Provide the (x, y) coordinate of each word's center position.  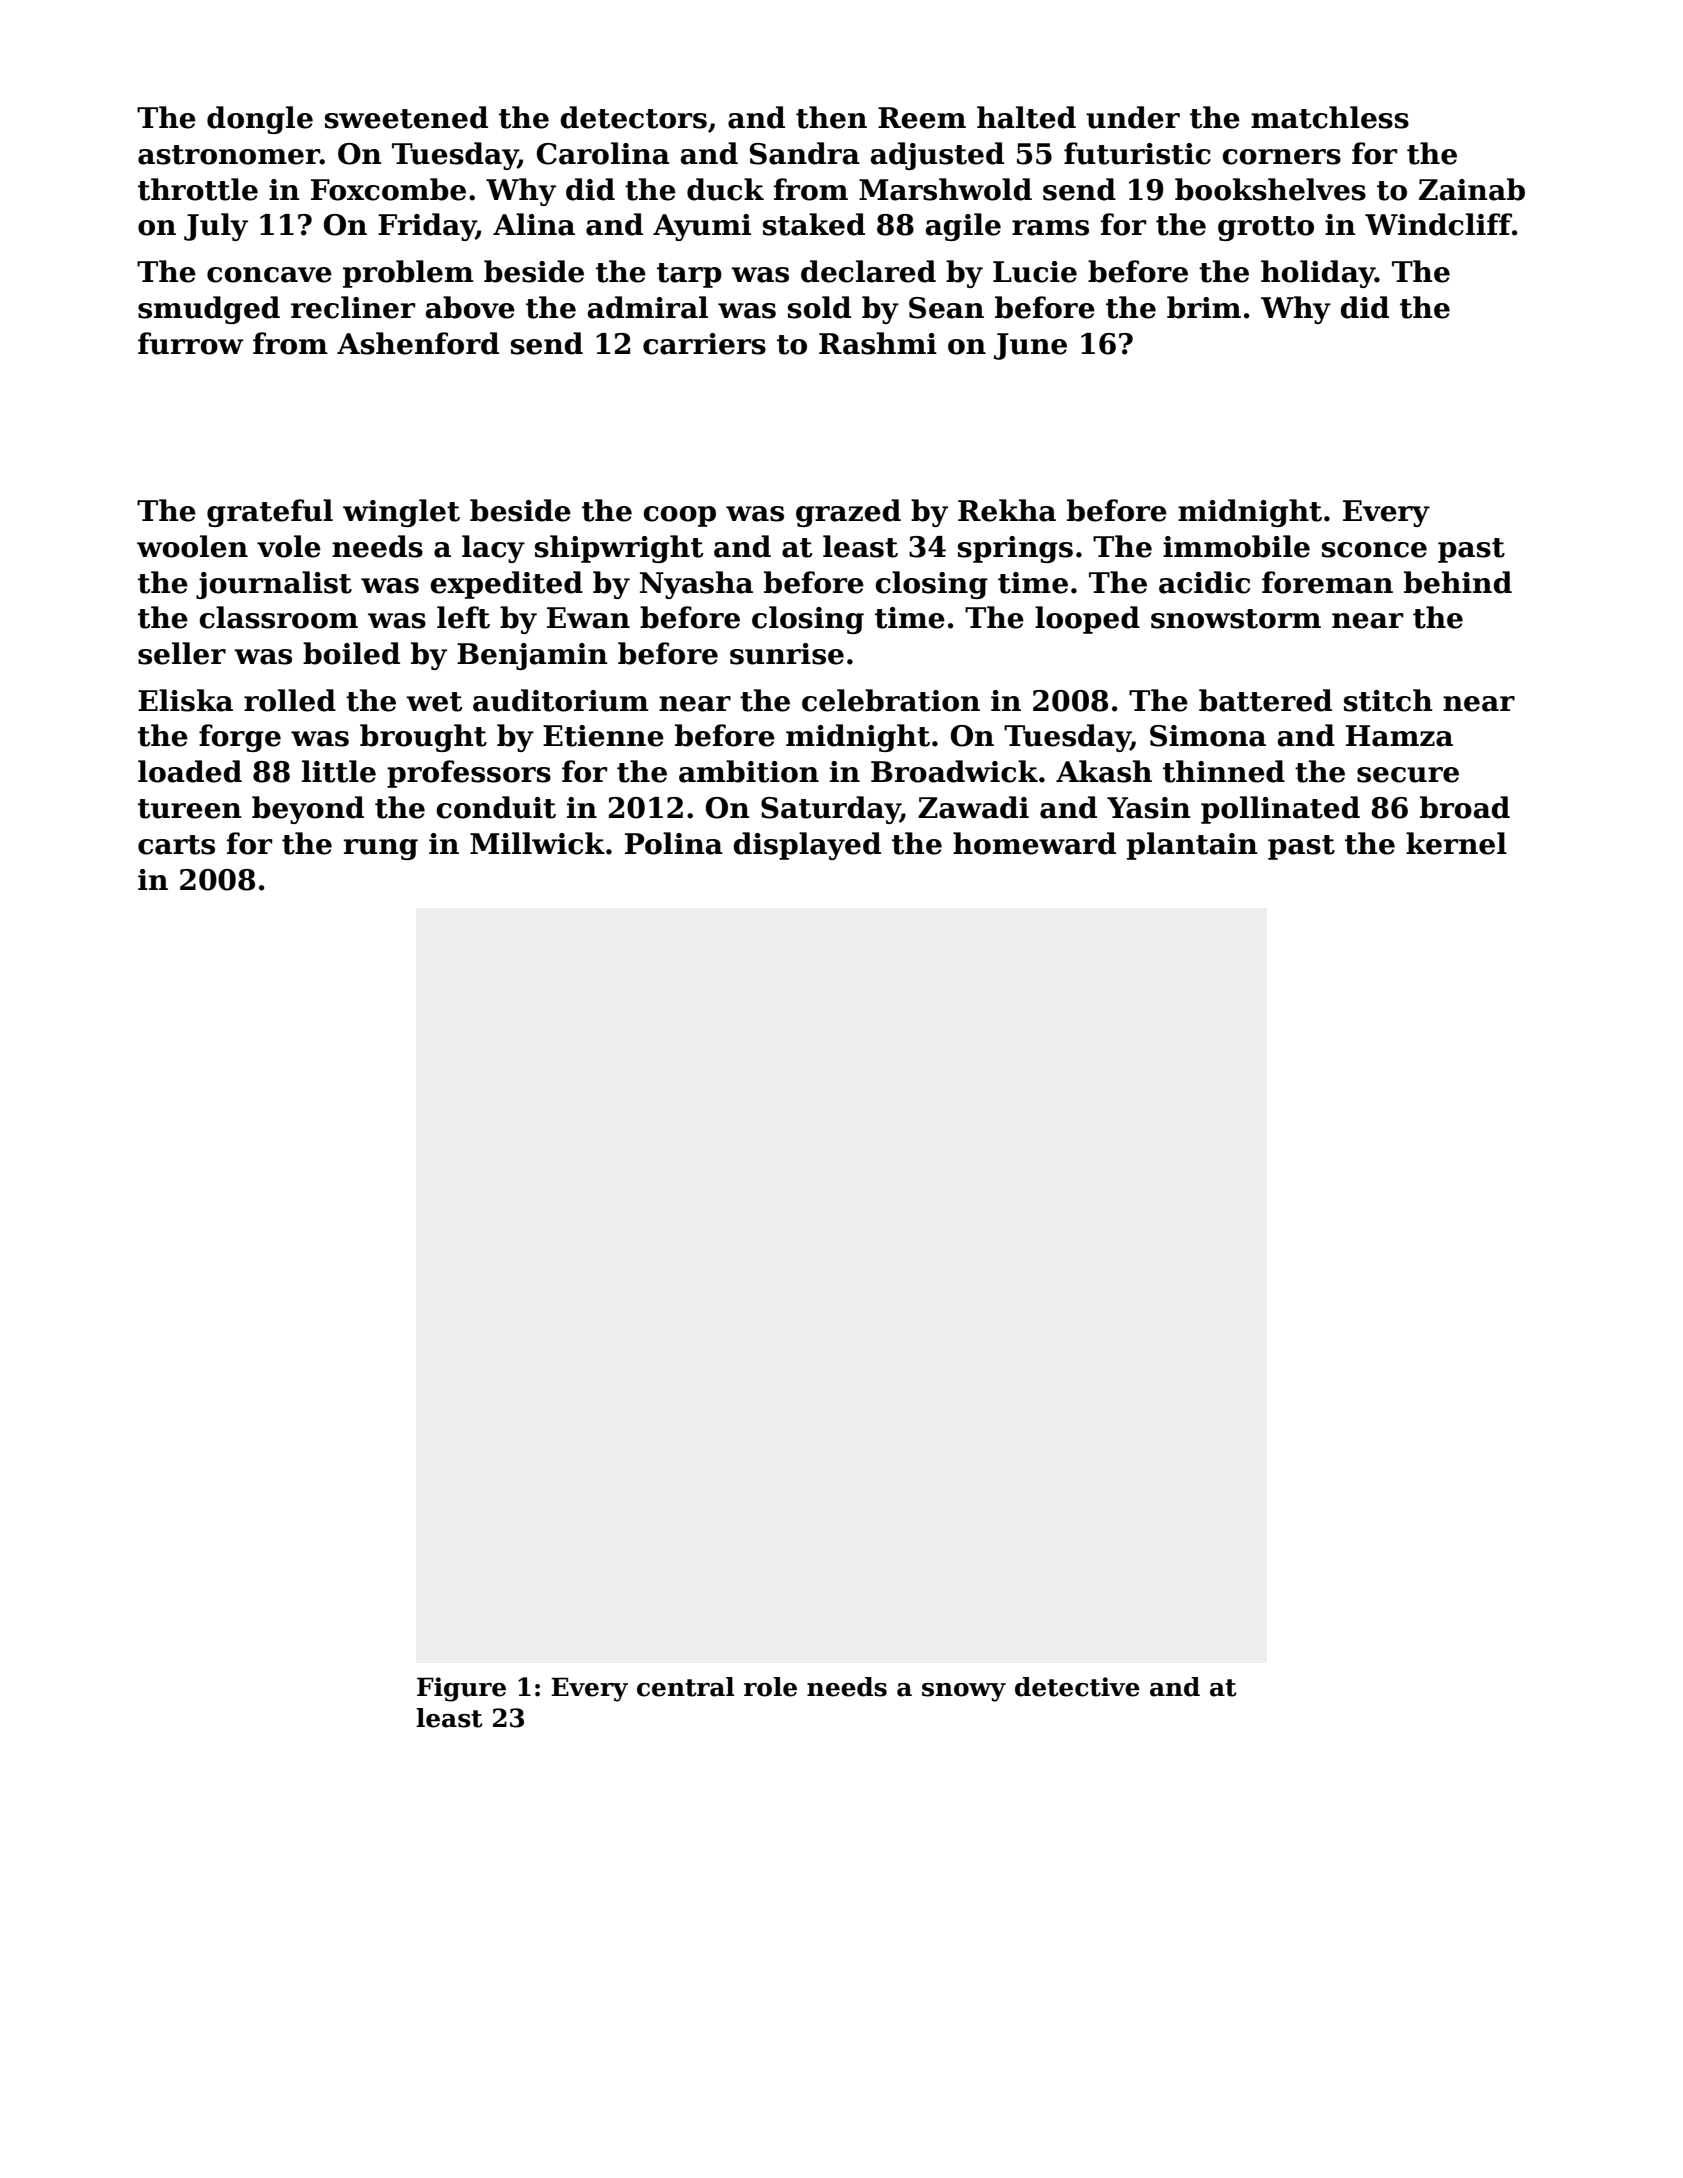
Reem (922, 118)
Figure (461, 1689)
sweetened (406, 117)
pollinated (1280, 810)
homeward (1034, 843)
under (1133, 117)
